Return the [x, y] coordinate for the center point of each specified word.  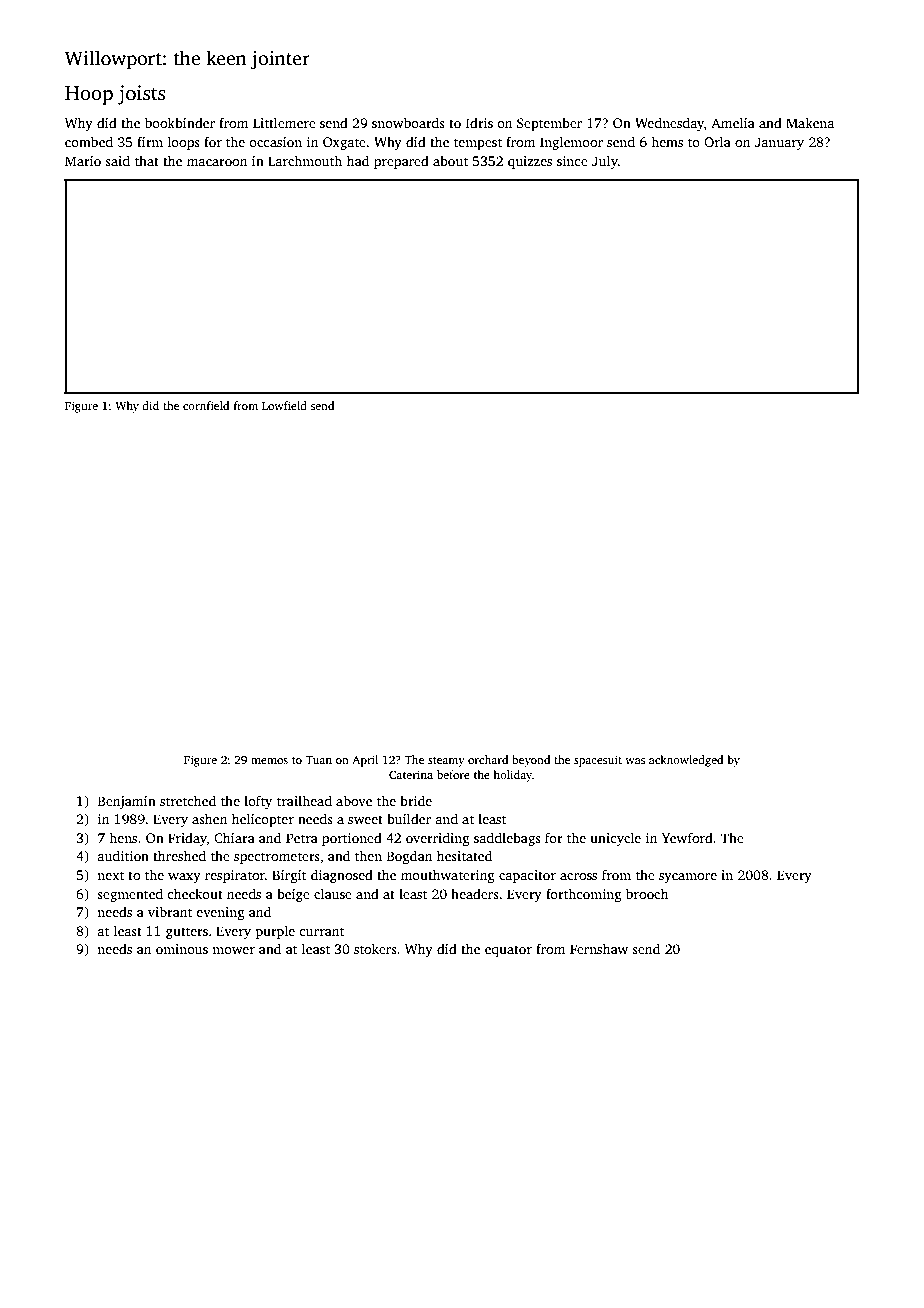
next [110, 875]
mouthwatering [448, 876]
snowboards [408, 122]
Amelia [733, 122]
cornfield [206, 405]
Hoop [89, 95]
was [635, 761]
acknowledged [686, 761]
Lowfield [284, 405]
